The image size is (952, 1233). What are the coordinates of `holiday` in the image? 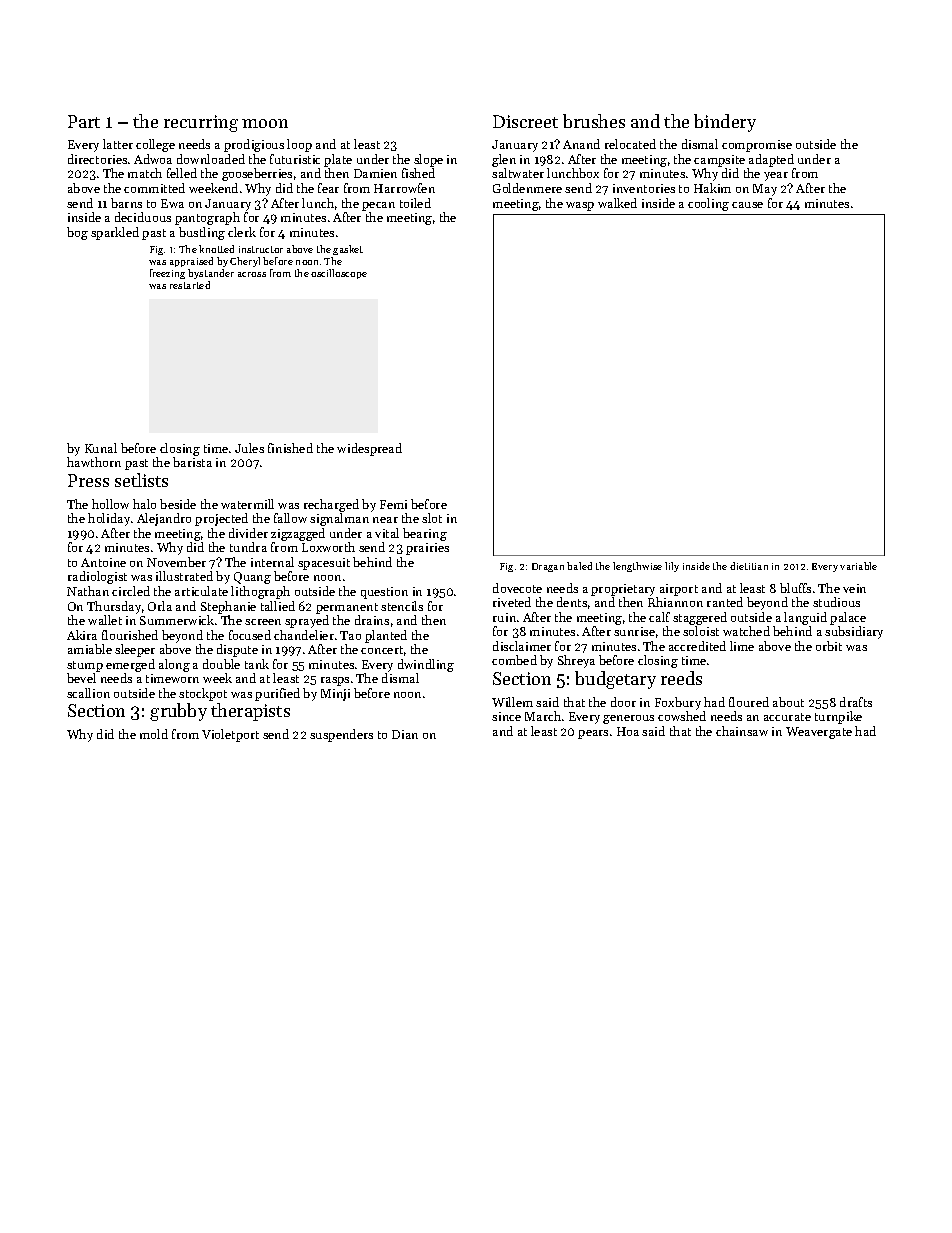 It's located at (109, 519).
